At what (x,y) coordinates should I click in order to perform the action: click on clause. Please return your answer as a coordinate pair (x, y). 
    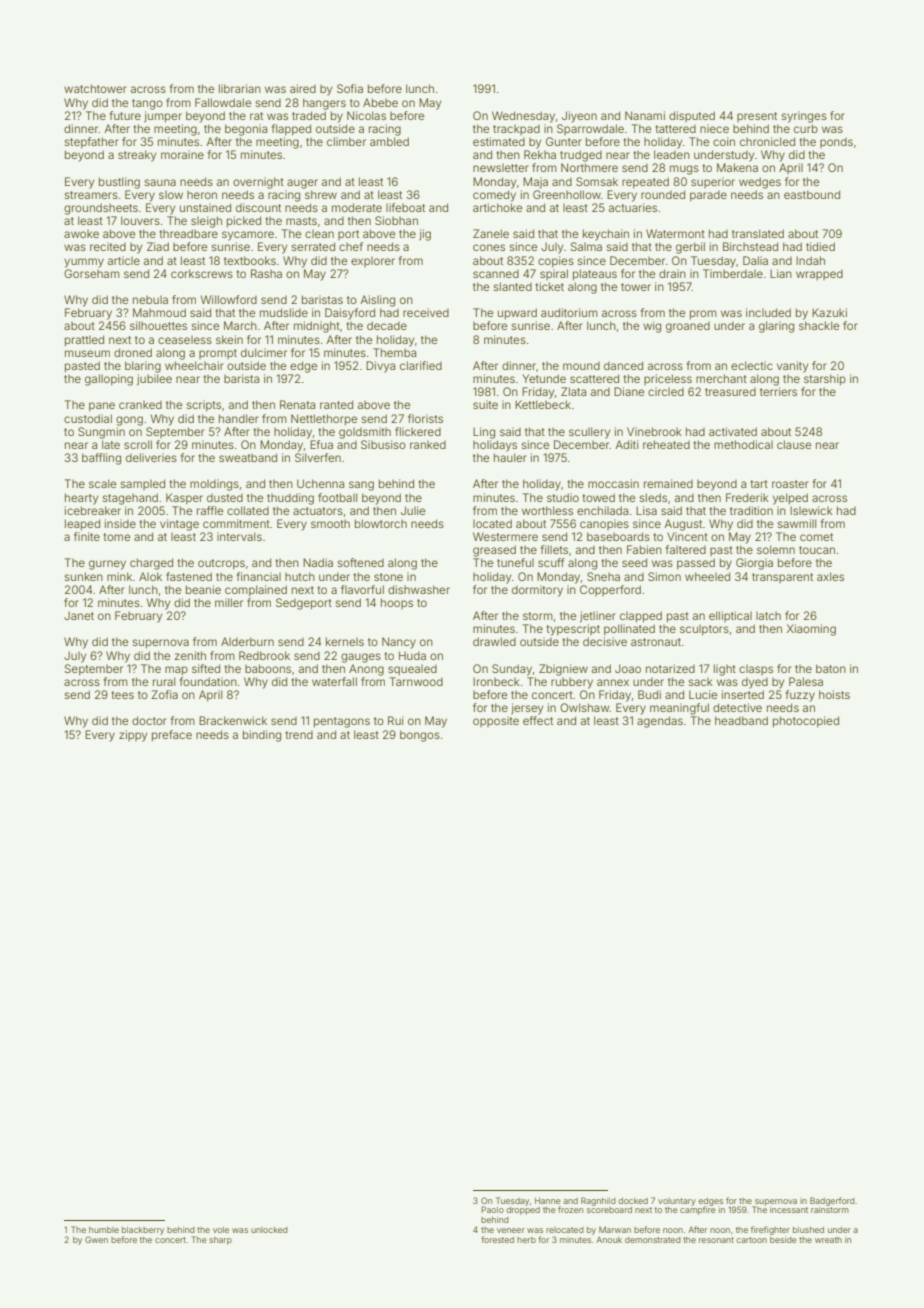
    Looking at the image, I should click on (794, 444).
